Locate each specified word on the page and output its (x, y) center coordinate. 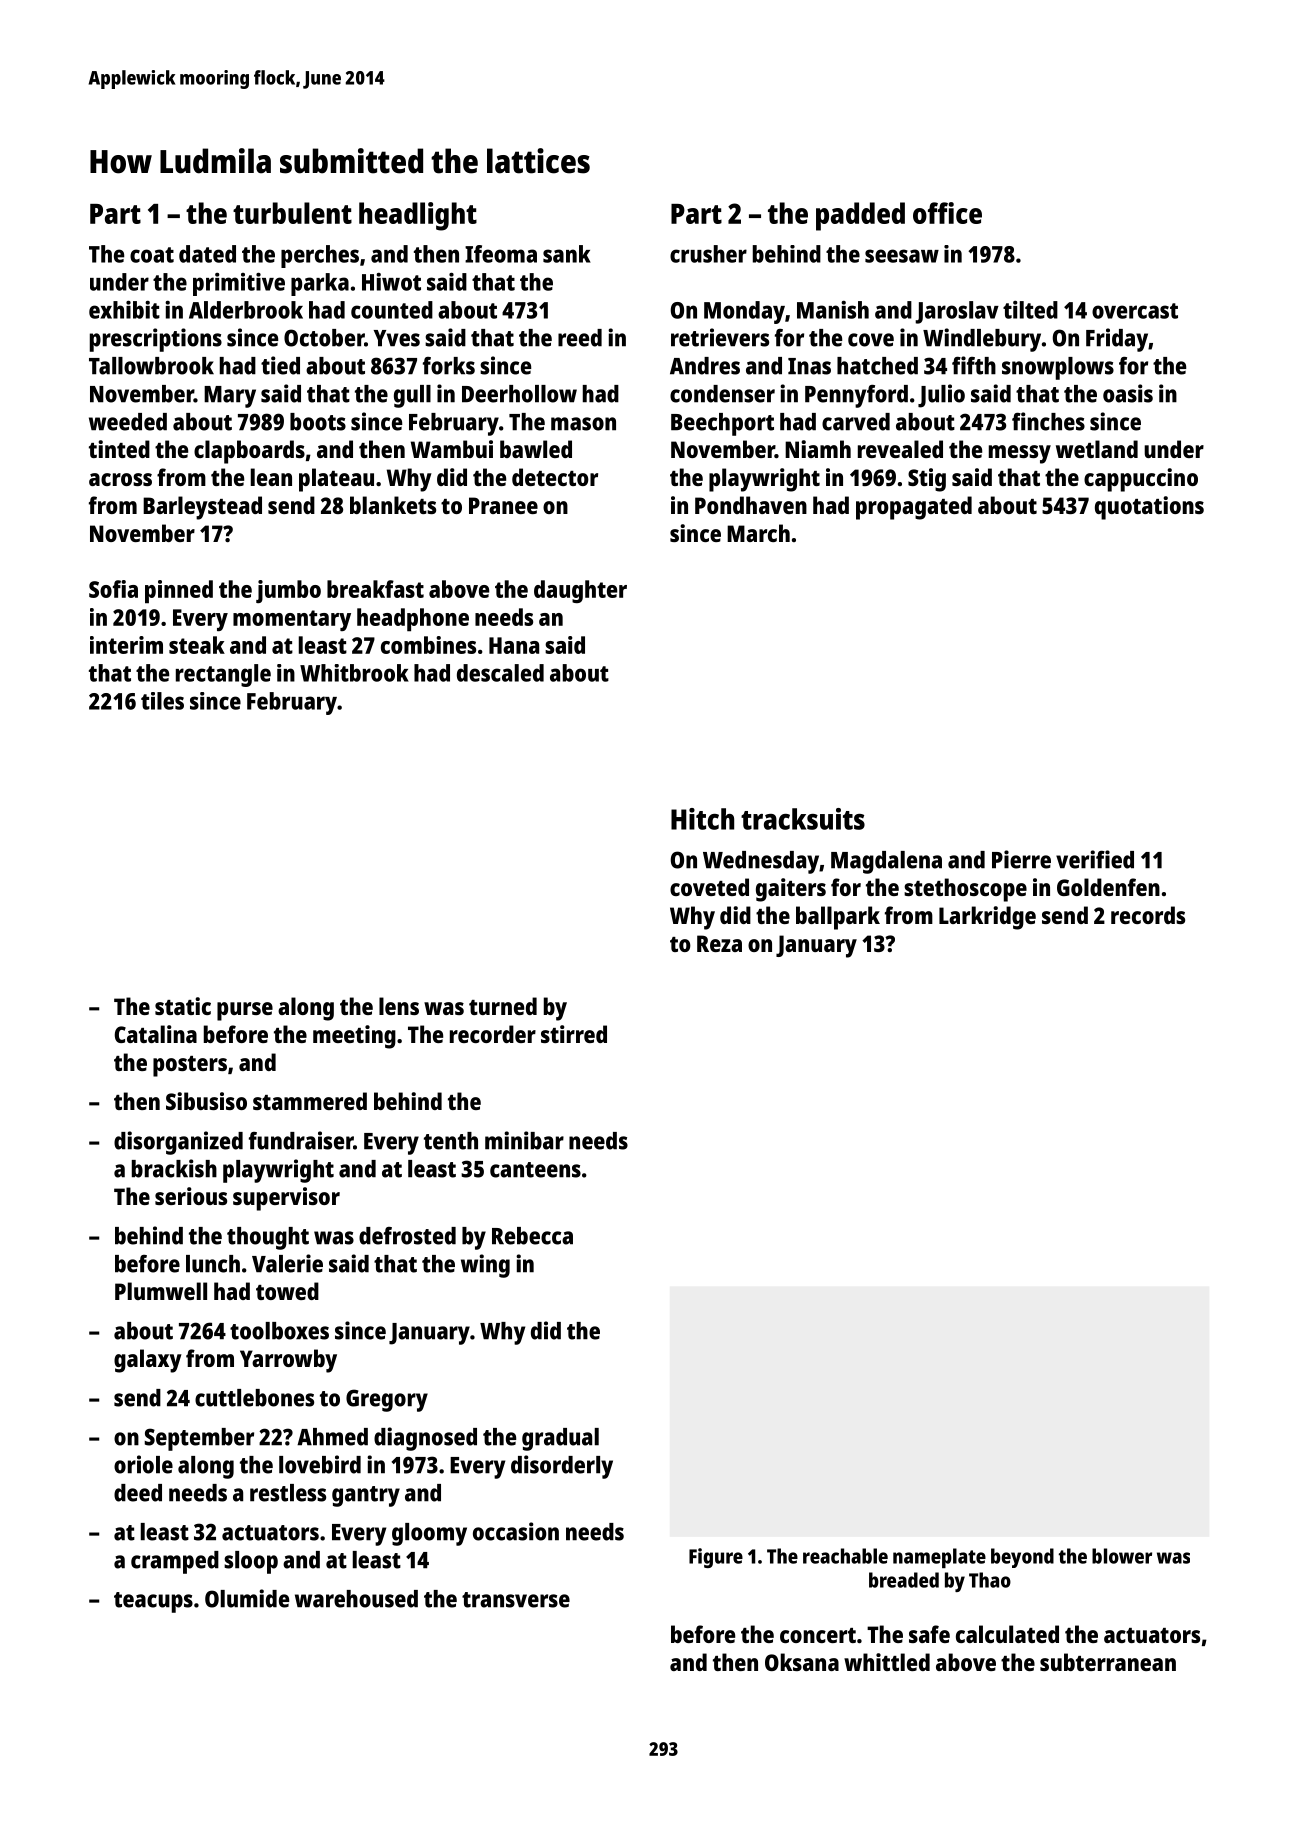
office (947, 213)
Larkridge (987, 918)
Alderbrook (246, 310)
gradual (560, 1439)
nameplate (939, 1558)
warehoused (356, 1599)
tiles (162, 701)
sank (567, 254)
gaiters (791, 890)
